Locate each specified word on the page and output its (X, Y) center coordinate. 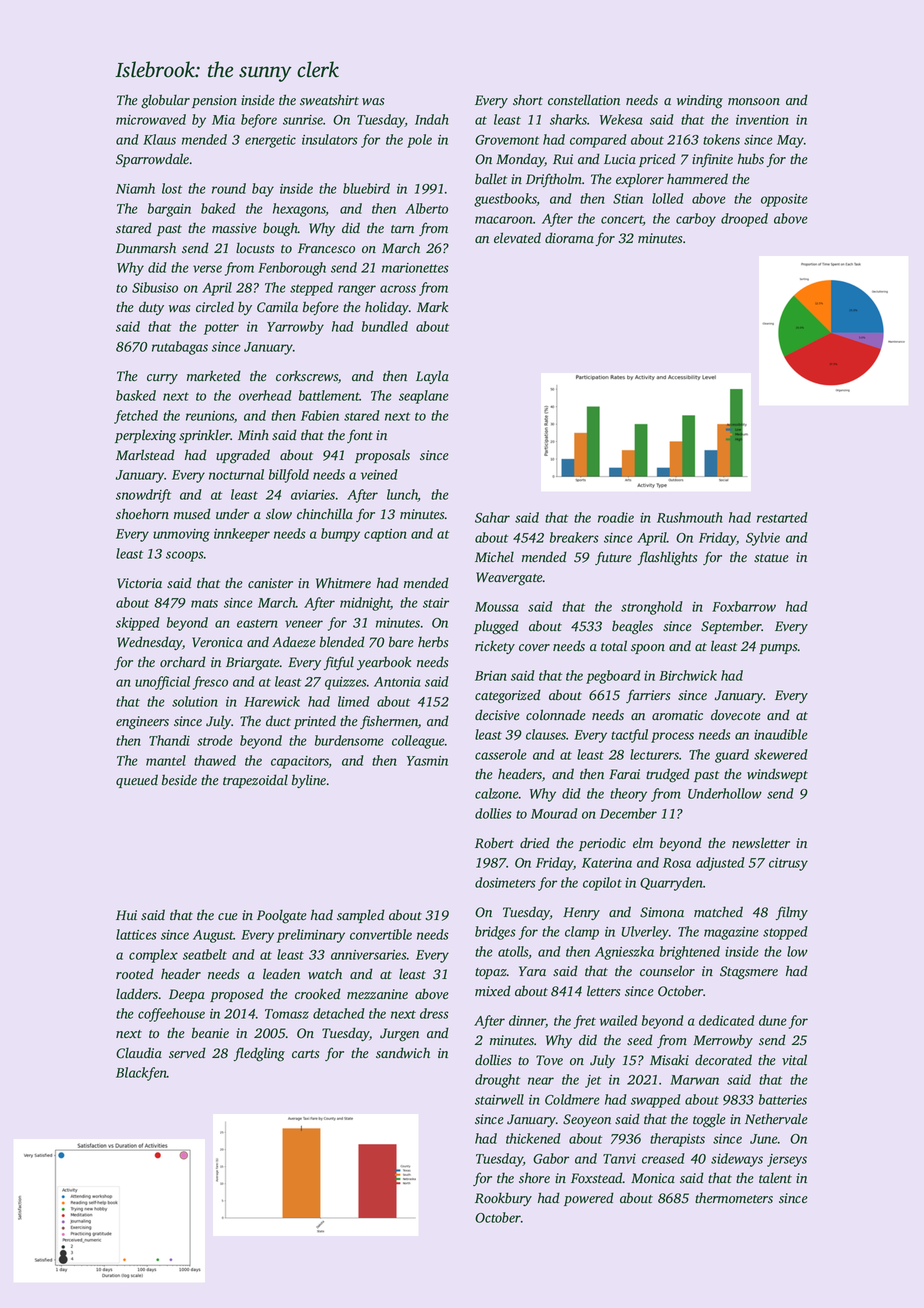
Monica (653, 1178)
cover (534, 648)
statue (771, 558)
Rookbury (503, 1199)
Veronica (217, 642)
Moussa (496, 607)
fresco (210, 683)
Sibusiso (155, 287)
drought (497, 1081)
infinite (712, 160)
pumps (778, 649)
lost (172, 188)
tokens (721, 139)
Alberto (426, 208)
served (187, 1052)
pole (419, 141)
